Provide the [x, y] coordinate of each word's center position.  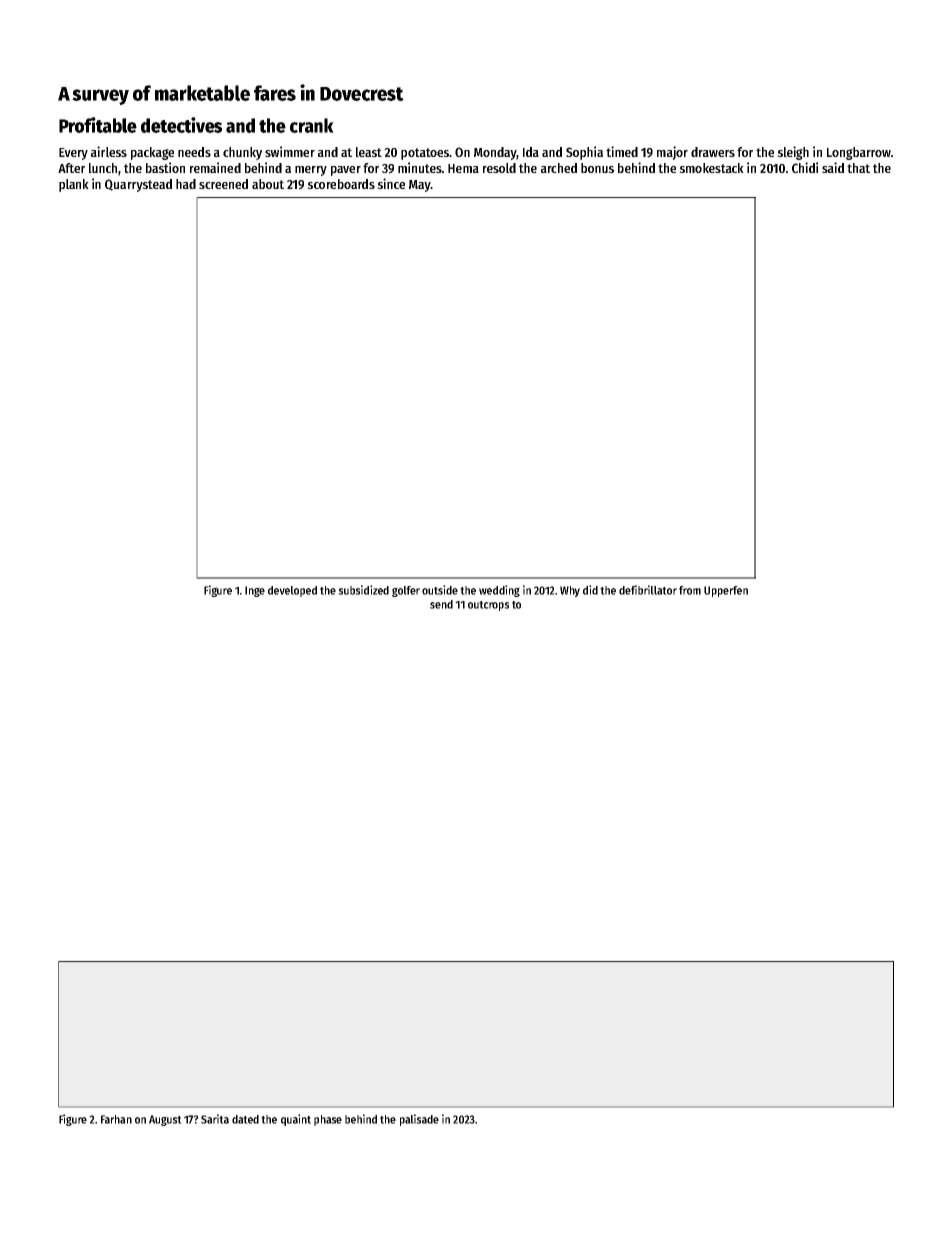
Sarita [215, 1119]
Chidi [805, 167]
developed [292, 591]
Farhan [116, 1119]
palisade [419, 1120]
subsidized [363, 590]
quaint [296, 1120]
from [690, 590]
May [420, 186]
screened [223, 184]
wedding [499, 591]
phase [328, 1120]
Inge [255, 591]
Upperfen [726, 591]
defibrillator [648, 590]
